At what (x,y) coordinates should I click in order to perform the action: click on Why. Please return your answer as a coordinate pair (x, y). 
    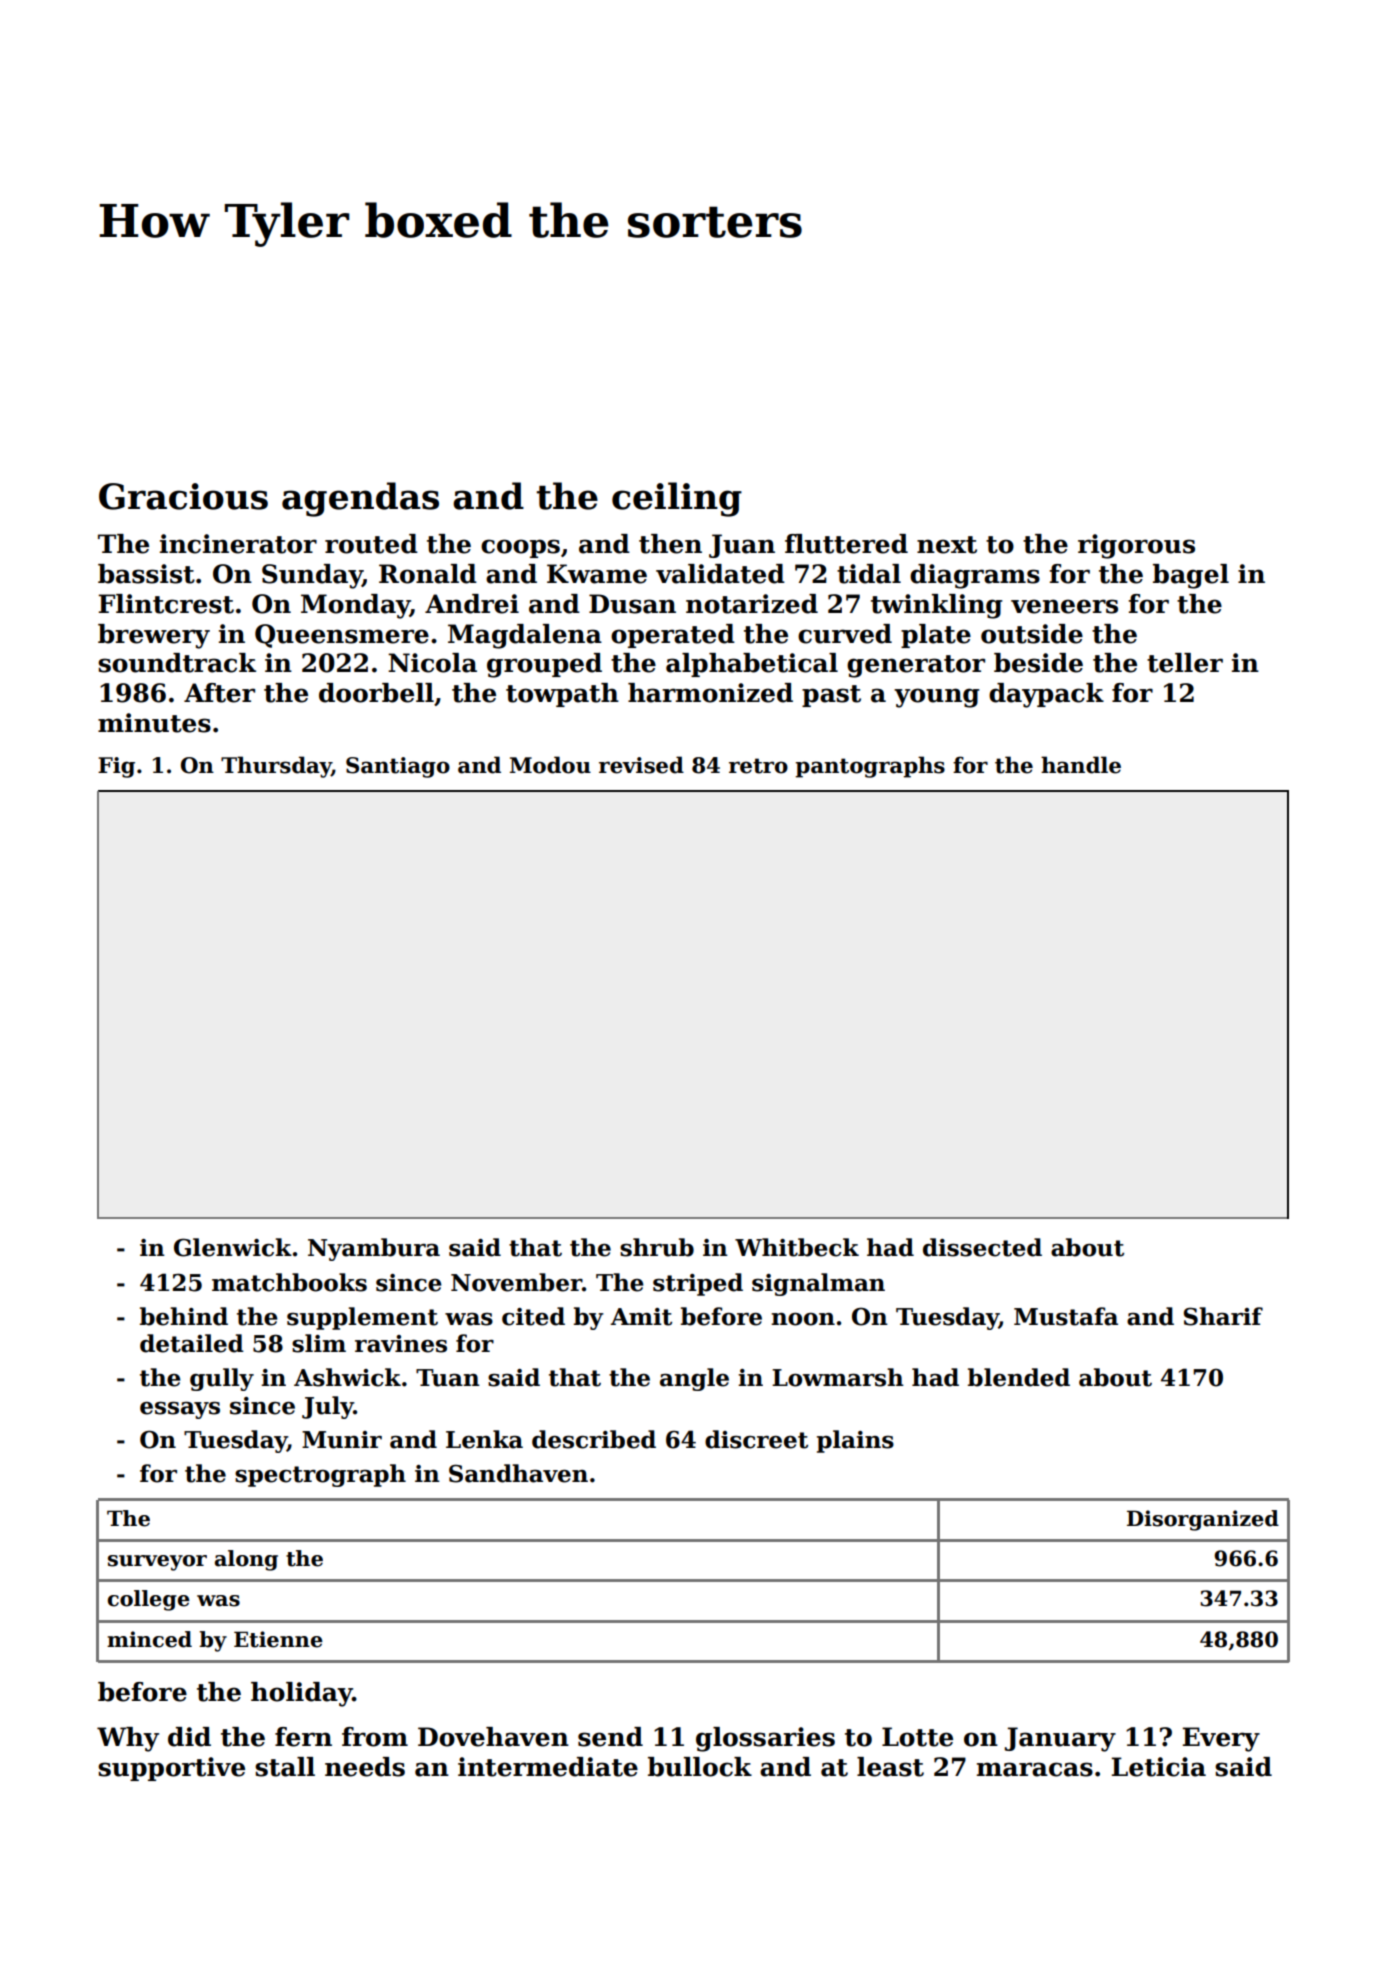
    Looking at the image, I should click on (128, 1739).
